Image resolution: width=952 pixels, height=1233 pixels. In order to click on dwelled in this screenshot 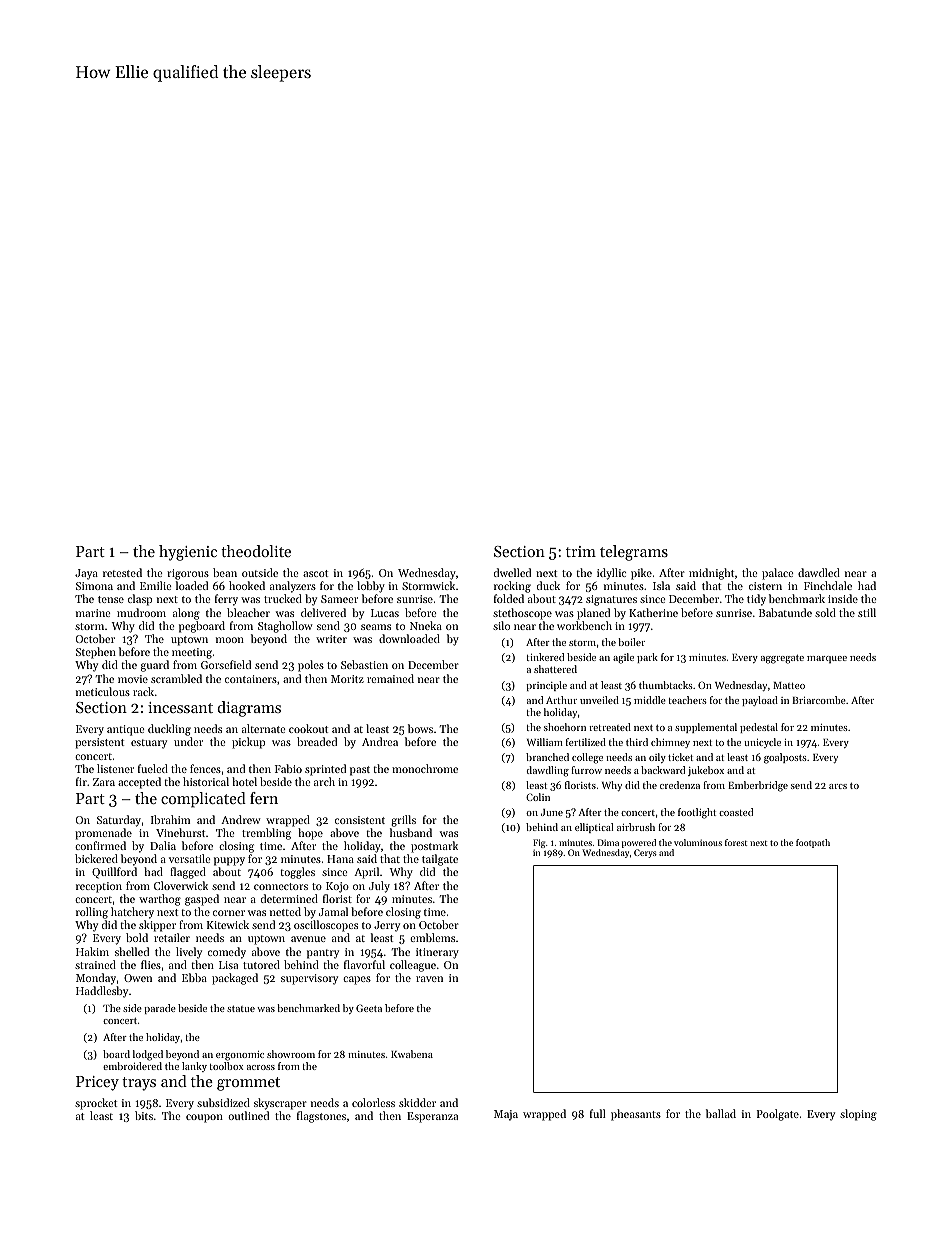, I will do `click(512, 572)`.
